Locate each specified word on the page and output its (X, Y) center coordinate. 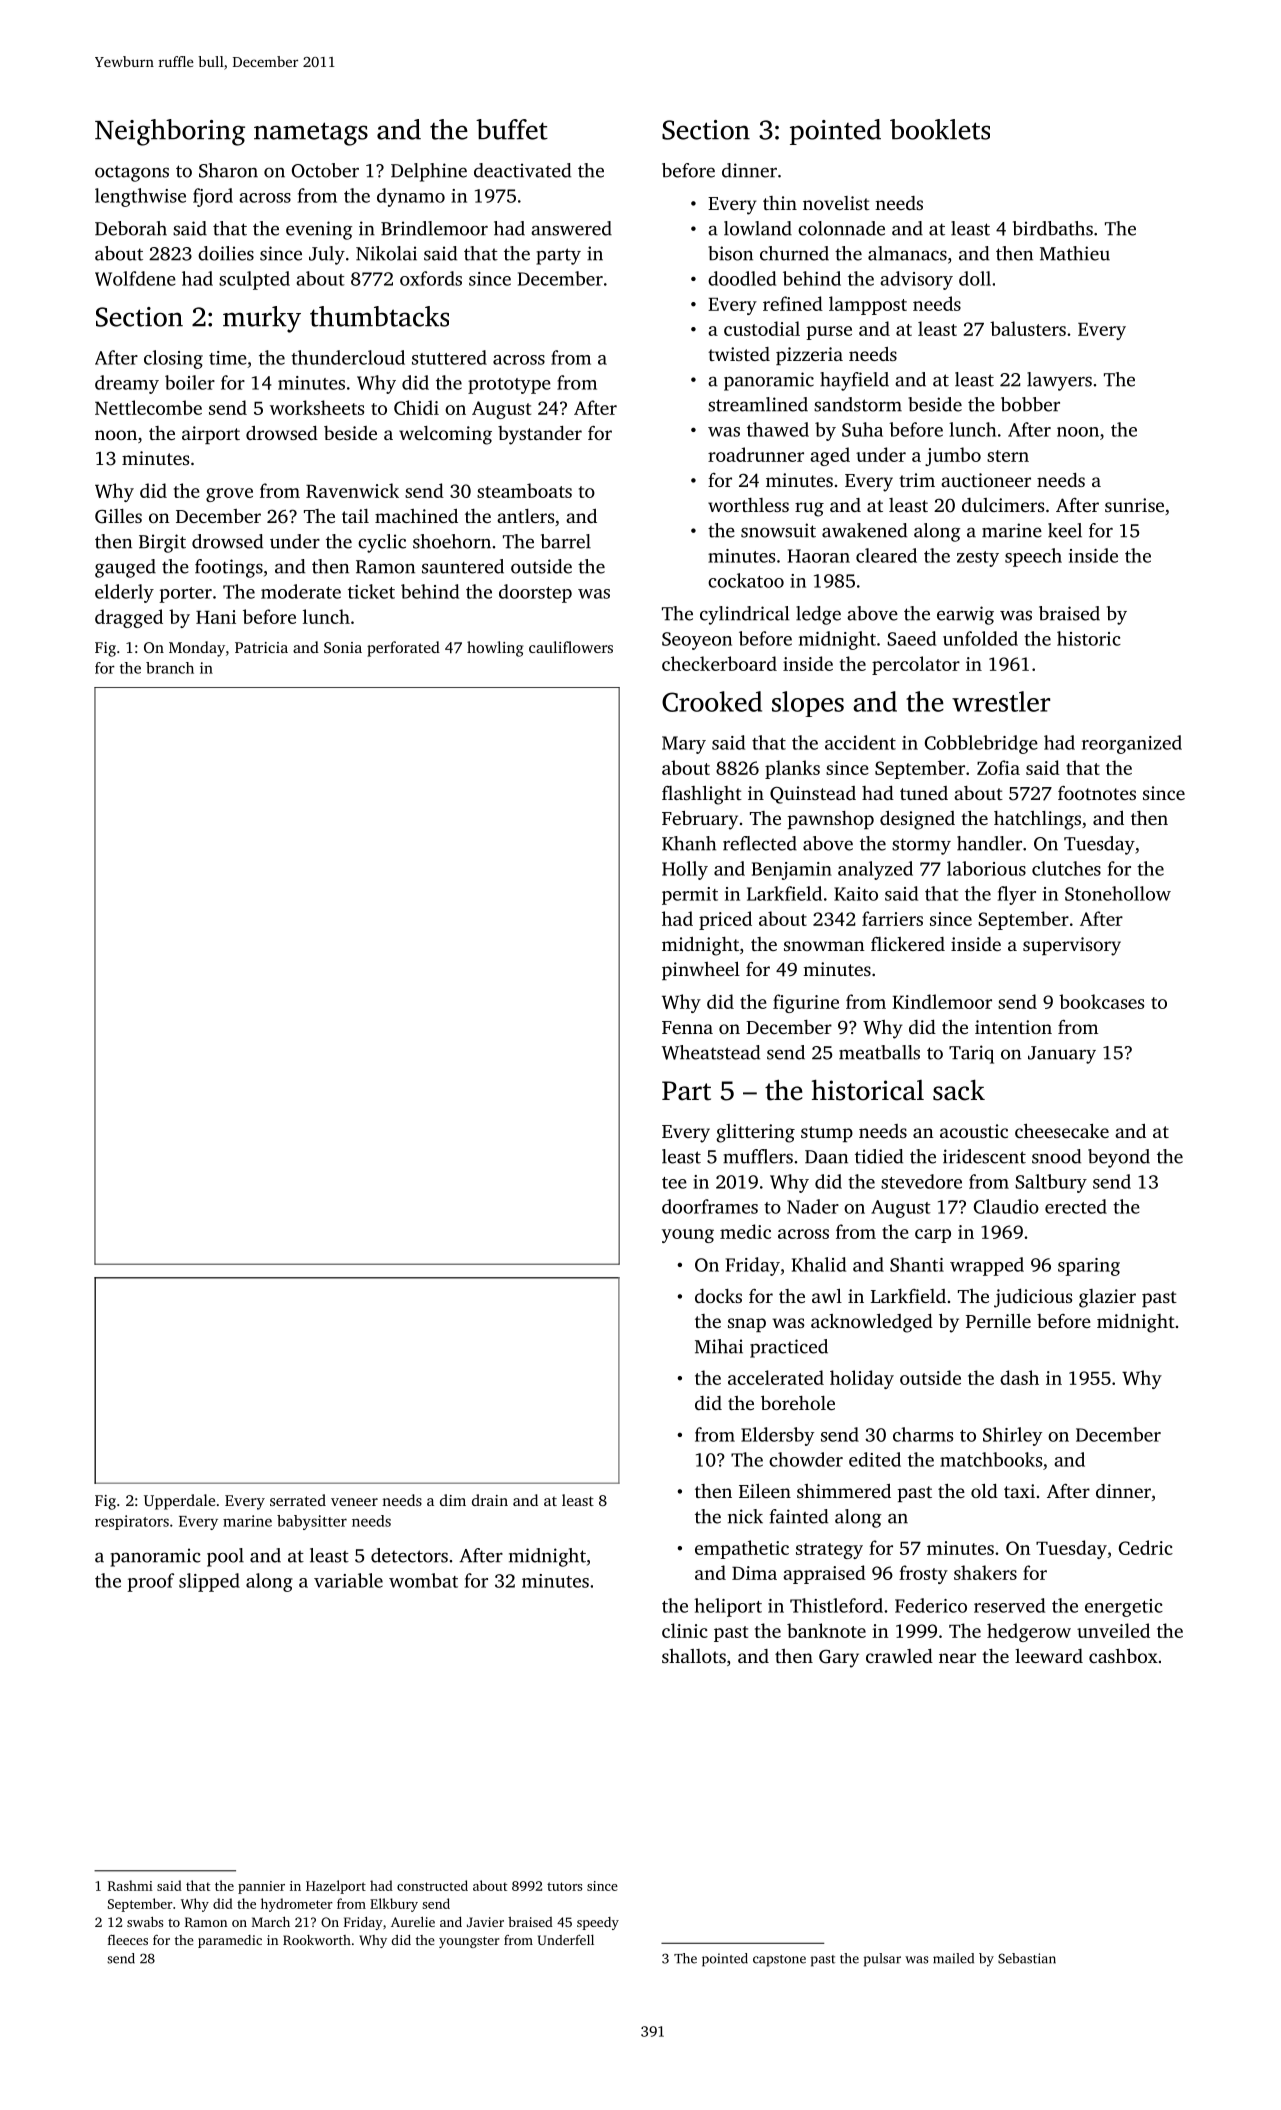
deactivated (522, 170)
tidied (879, 1156)
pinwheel (701, 970)
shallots (694, 1656)
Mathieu (1075, 253)
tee (674, 1183)
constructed (432, 1885)
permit (690, 896)
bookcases (1101, 1001)
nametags (311, 134)
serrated (298, 1500)
